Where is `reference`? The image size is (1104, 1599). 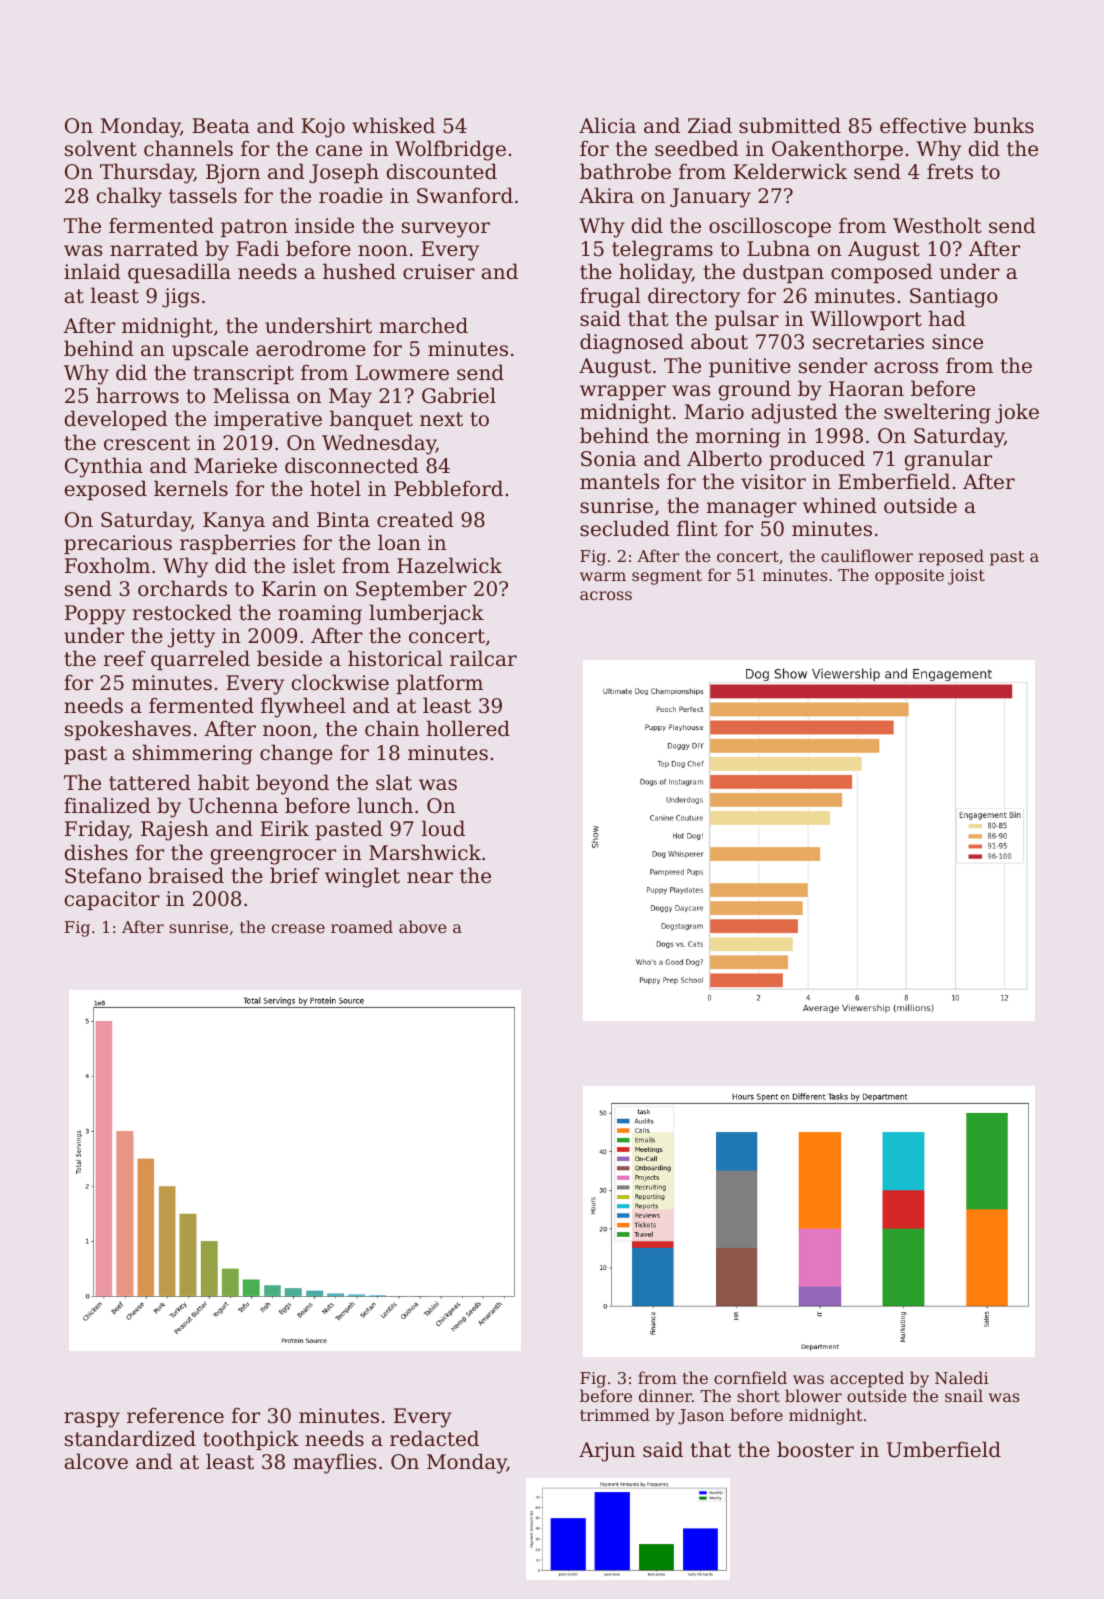 reference is located at coordinates (175, 1416).
